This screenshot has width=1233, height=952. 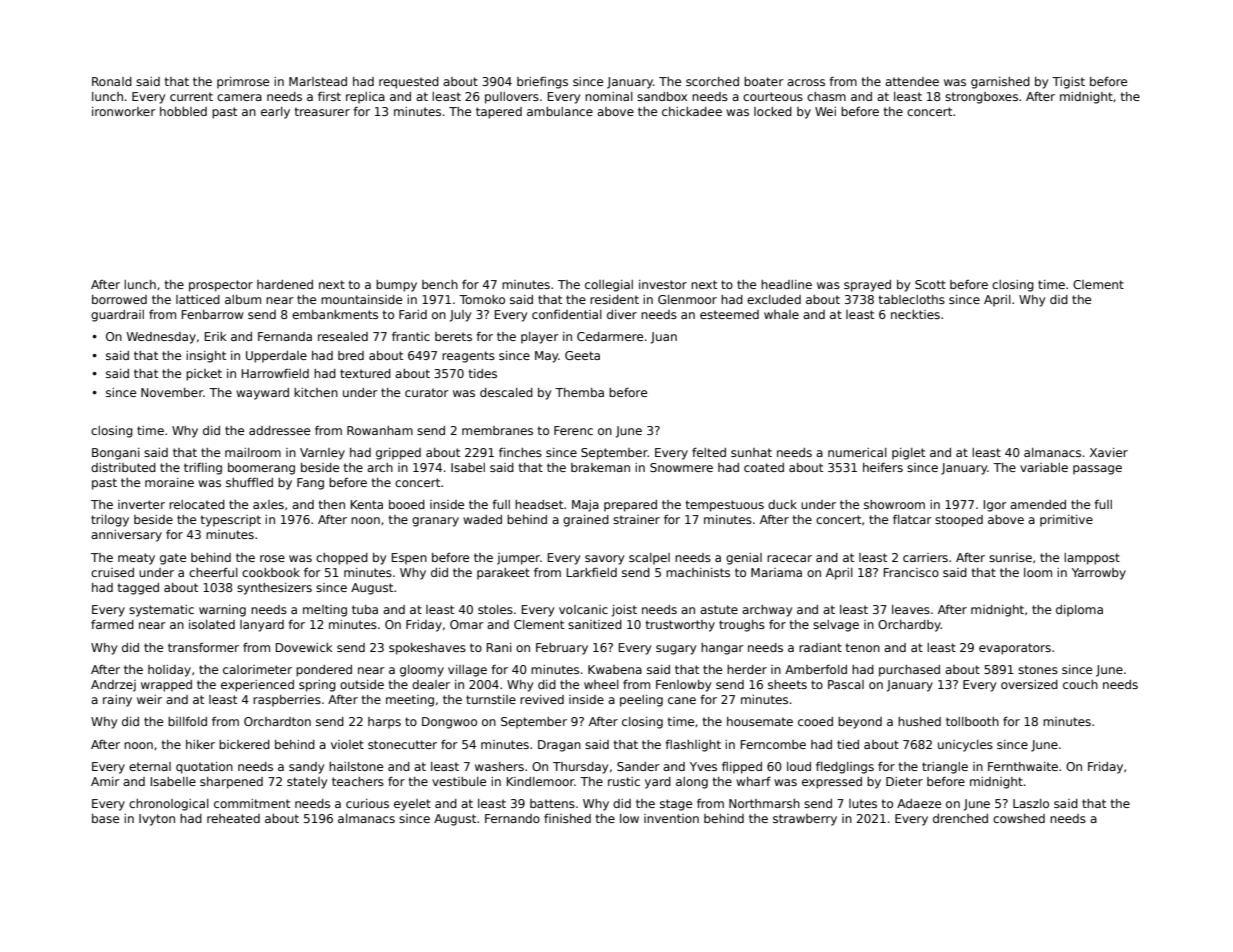 I want to click on drenched, so click(x=960, y=818).
